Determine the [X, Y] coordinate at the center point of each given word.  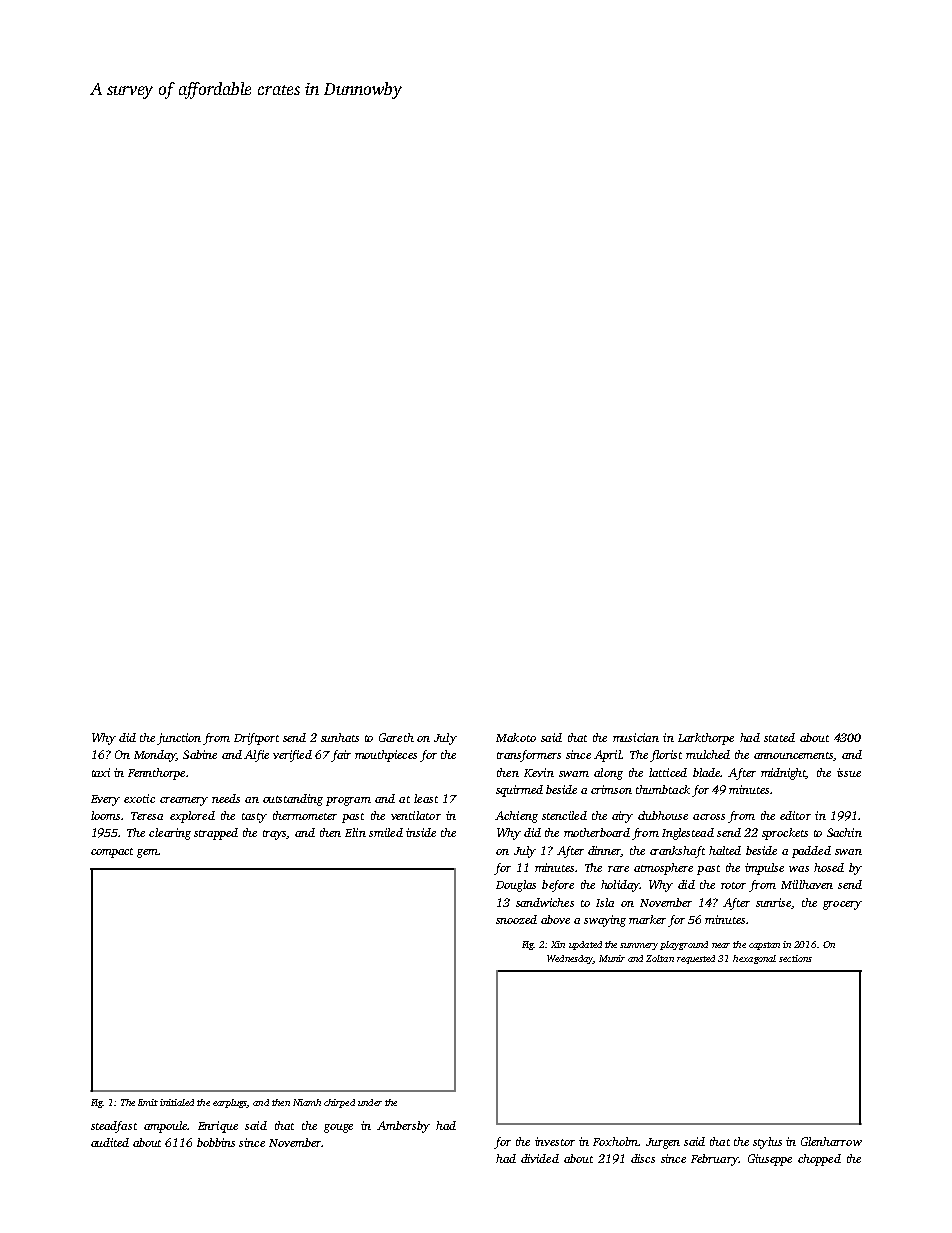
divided [540, 1158]
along [608, 774]
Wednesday [570, 959]
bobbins [216, 1142]
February [714, 1160]
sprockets [785, 834]
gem [147, 853]
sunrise [773, 902]
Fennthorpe [156, 774]
